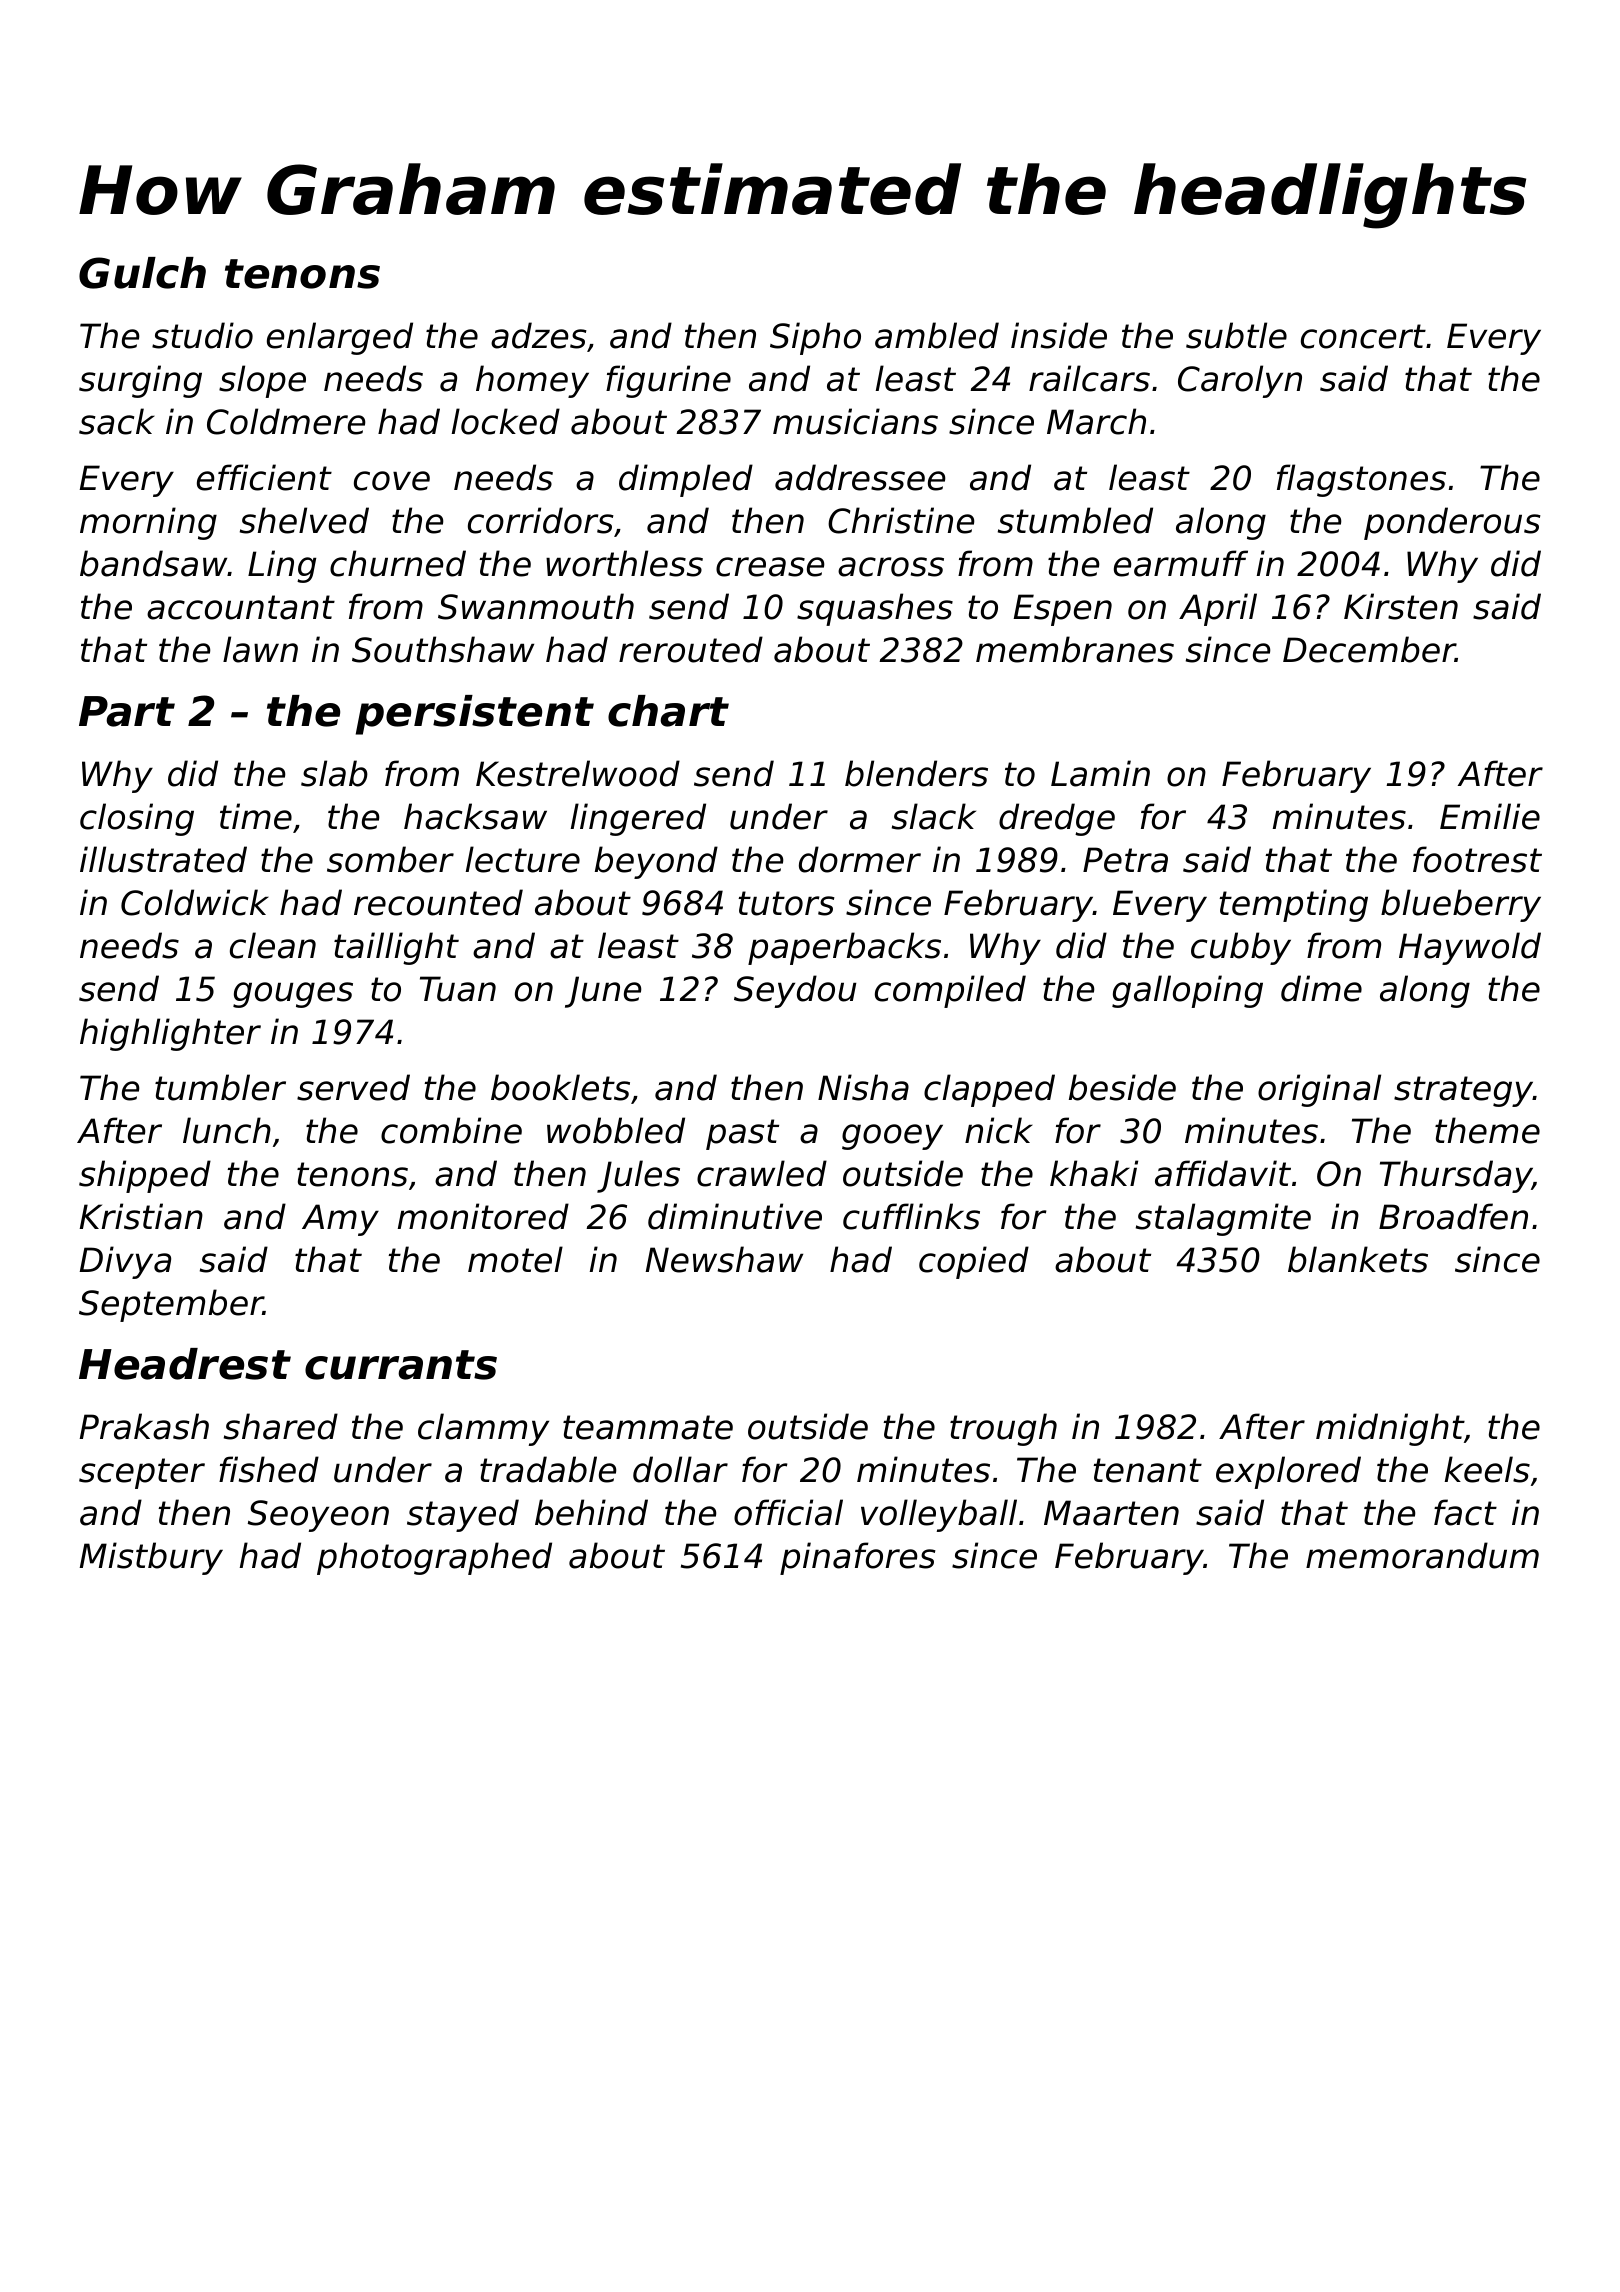  What do you see at coordinates (1401, 606) in the screenshot?
I see `Kirsten` at bounding box center [1401, 606].
